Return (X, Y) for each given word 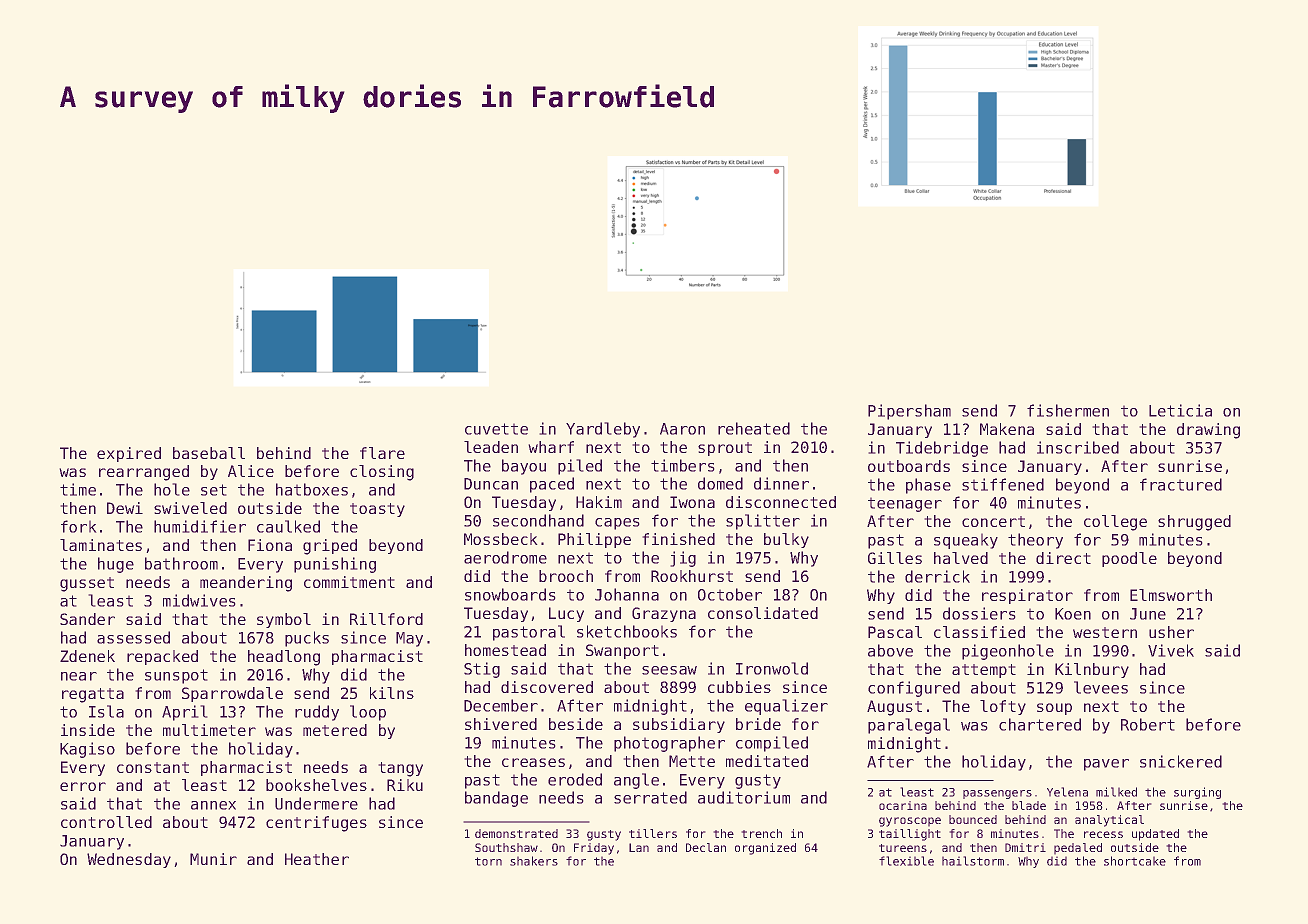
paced (552, 485)
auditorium (744, 797)
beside (576, 724)
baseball (209, 453)
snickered (1181, 761)
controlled (106, 822)
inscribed (1078, 447)
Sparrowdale (232, 694)
